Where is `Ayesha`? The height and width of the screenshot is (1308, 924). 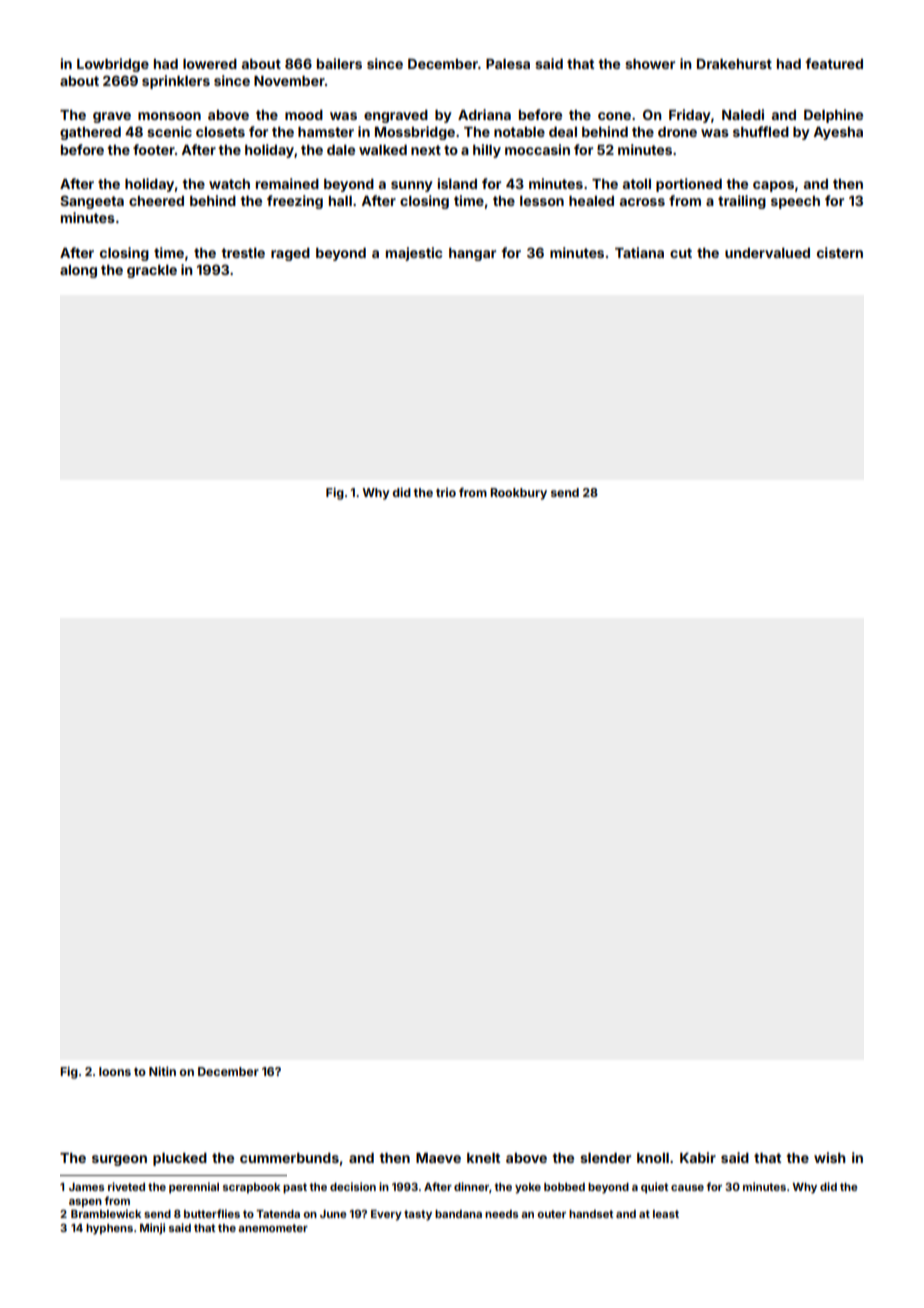
Ayesha is located at coordinates (838, 133).
